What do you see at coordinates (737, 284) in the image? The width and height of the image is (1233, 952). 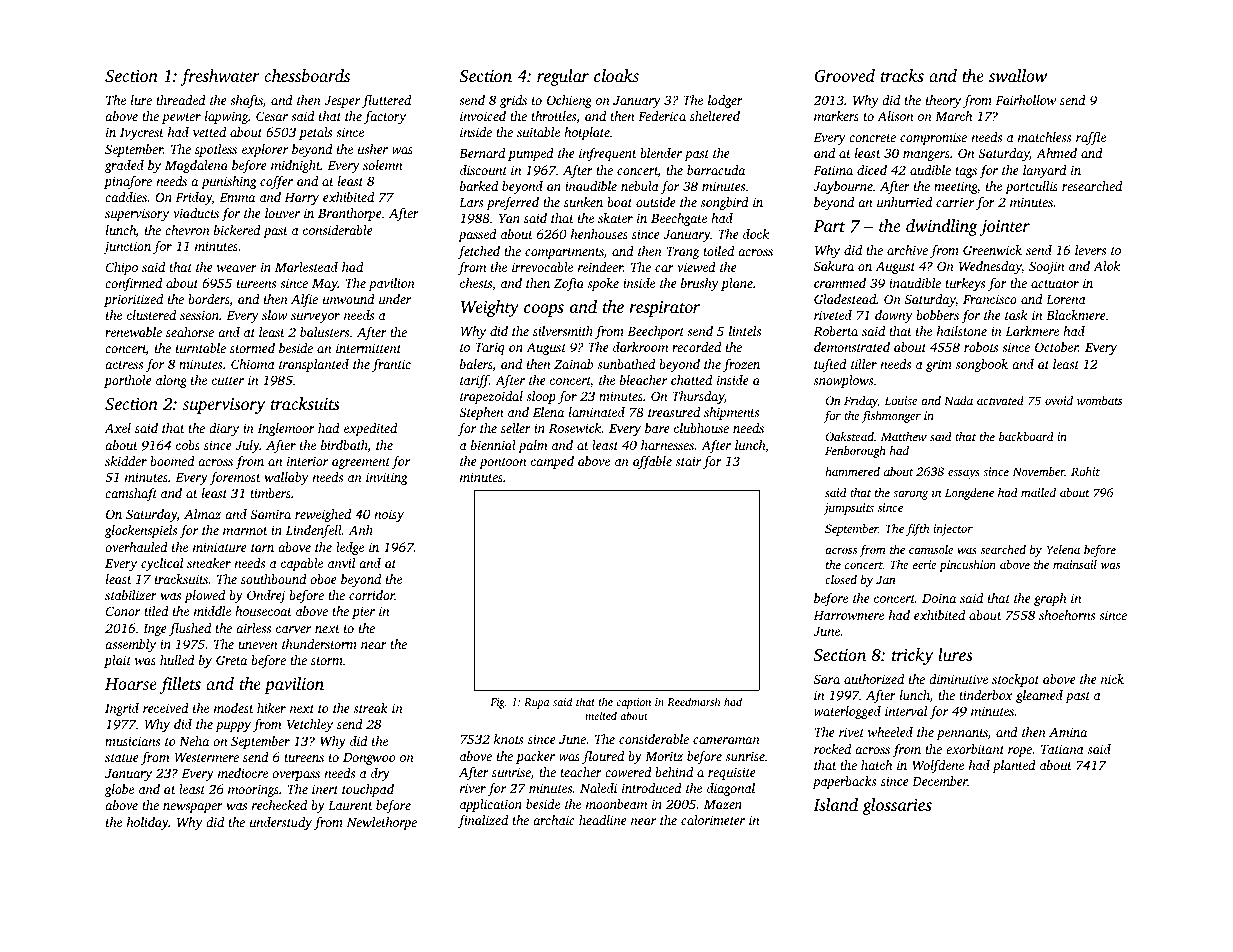 I see `plane` at bounding box center [737, 284].
